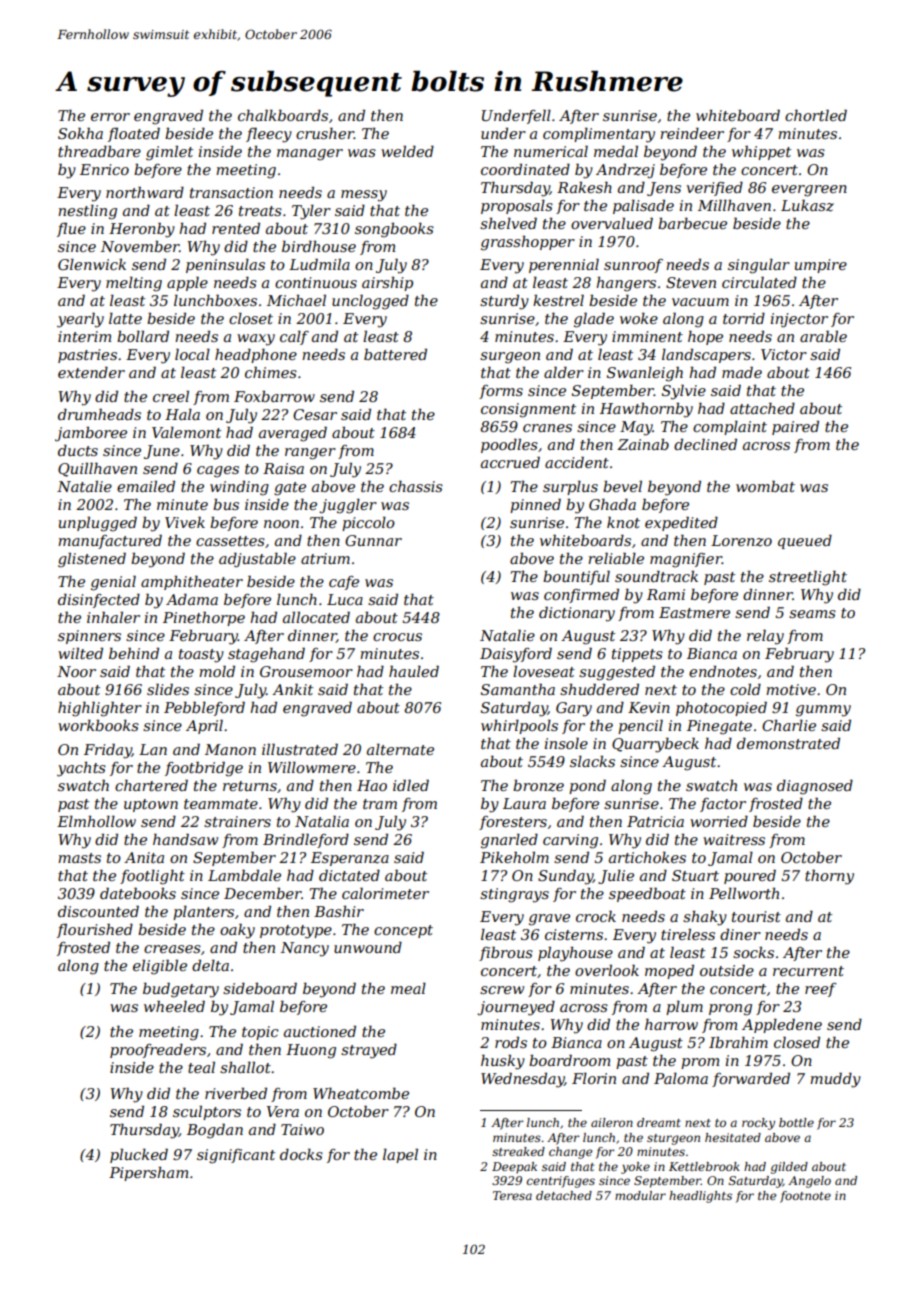 The height and width of the document is (1308, 924). I want to click on sturdy, so click(504, 302).
